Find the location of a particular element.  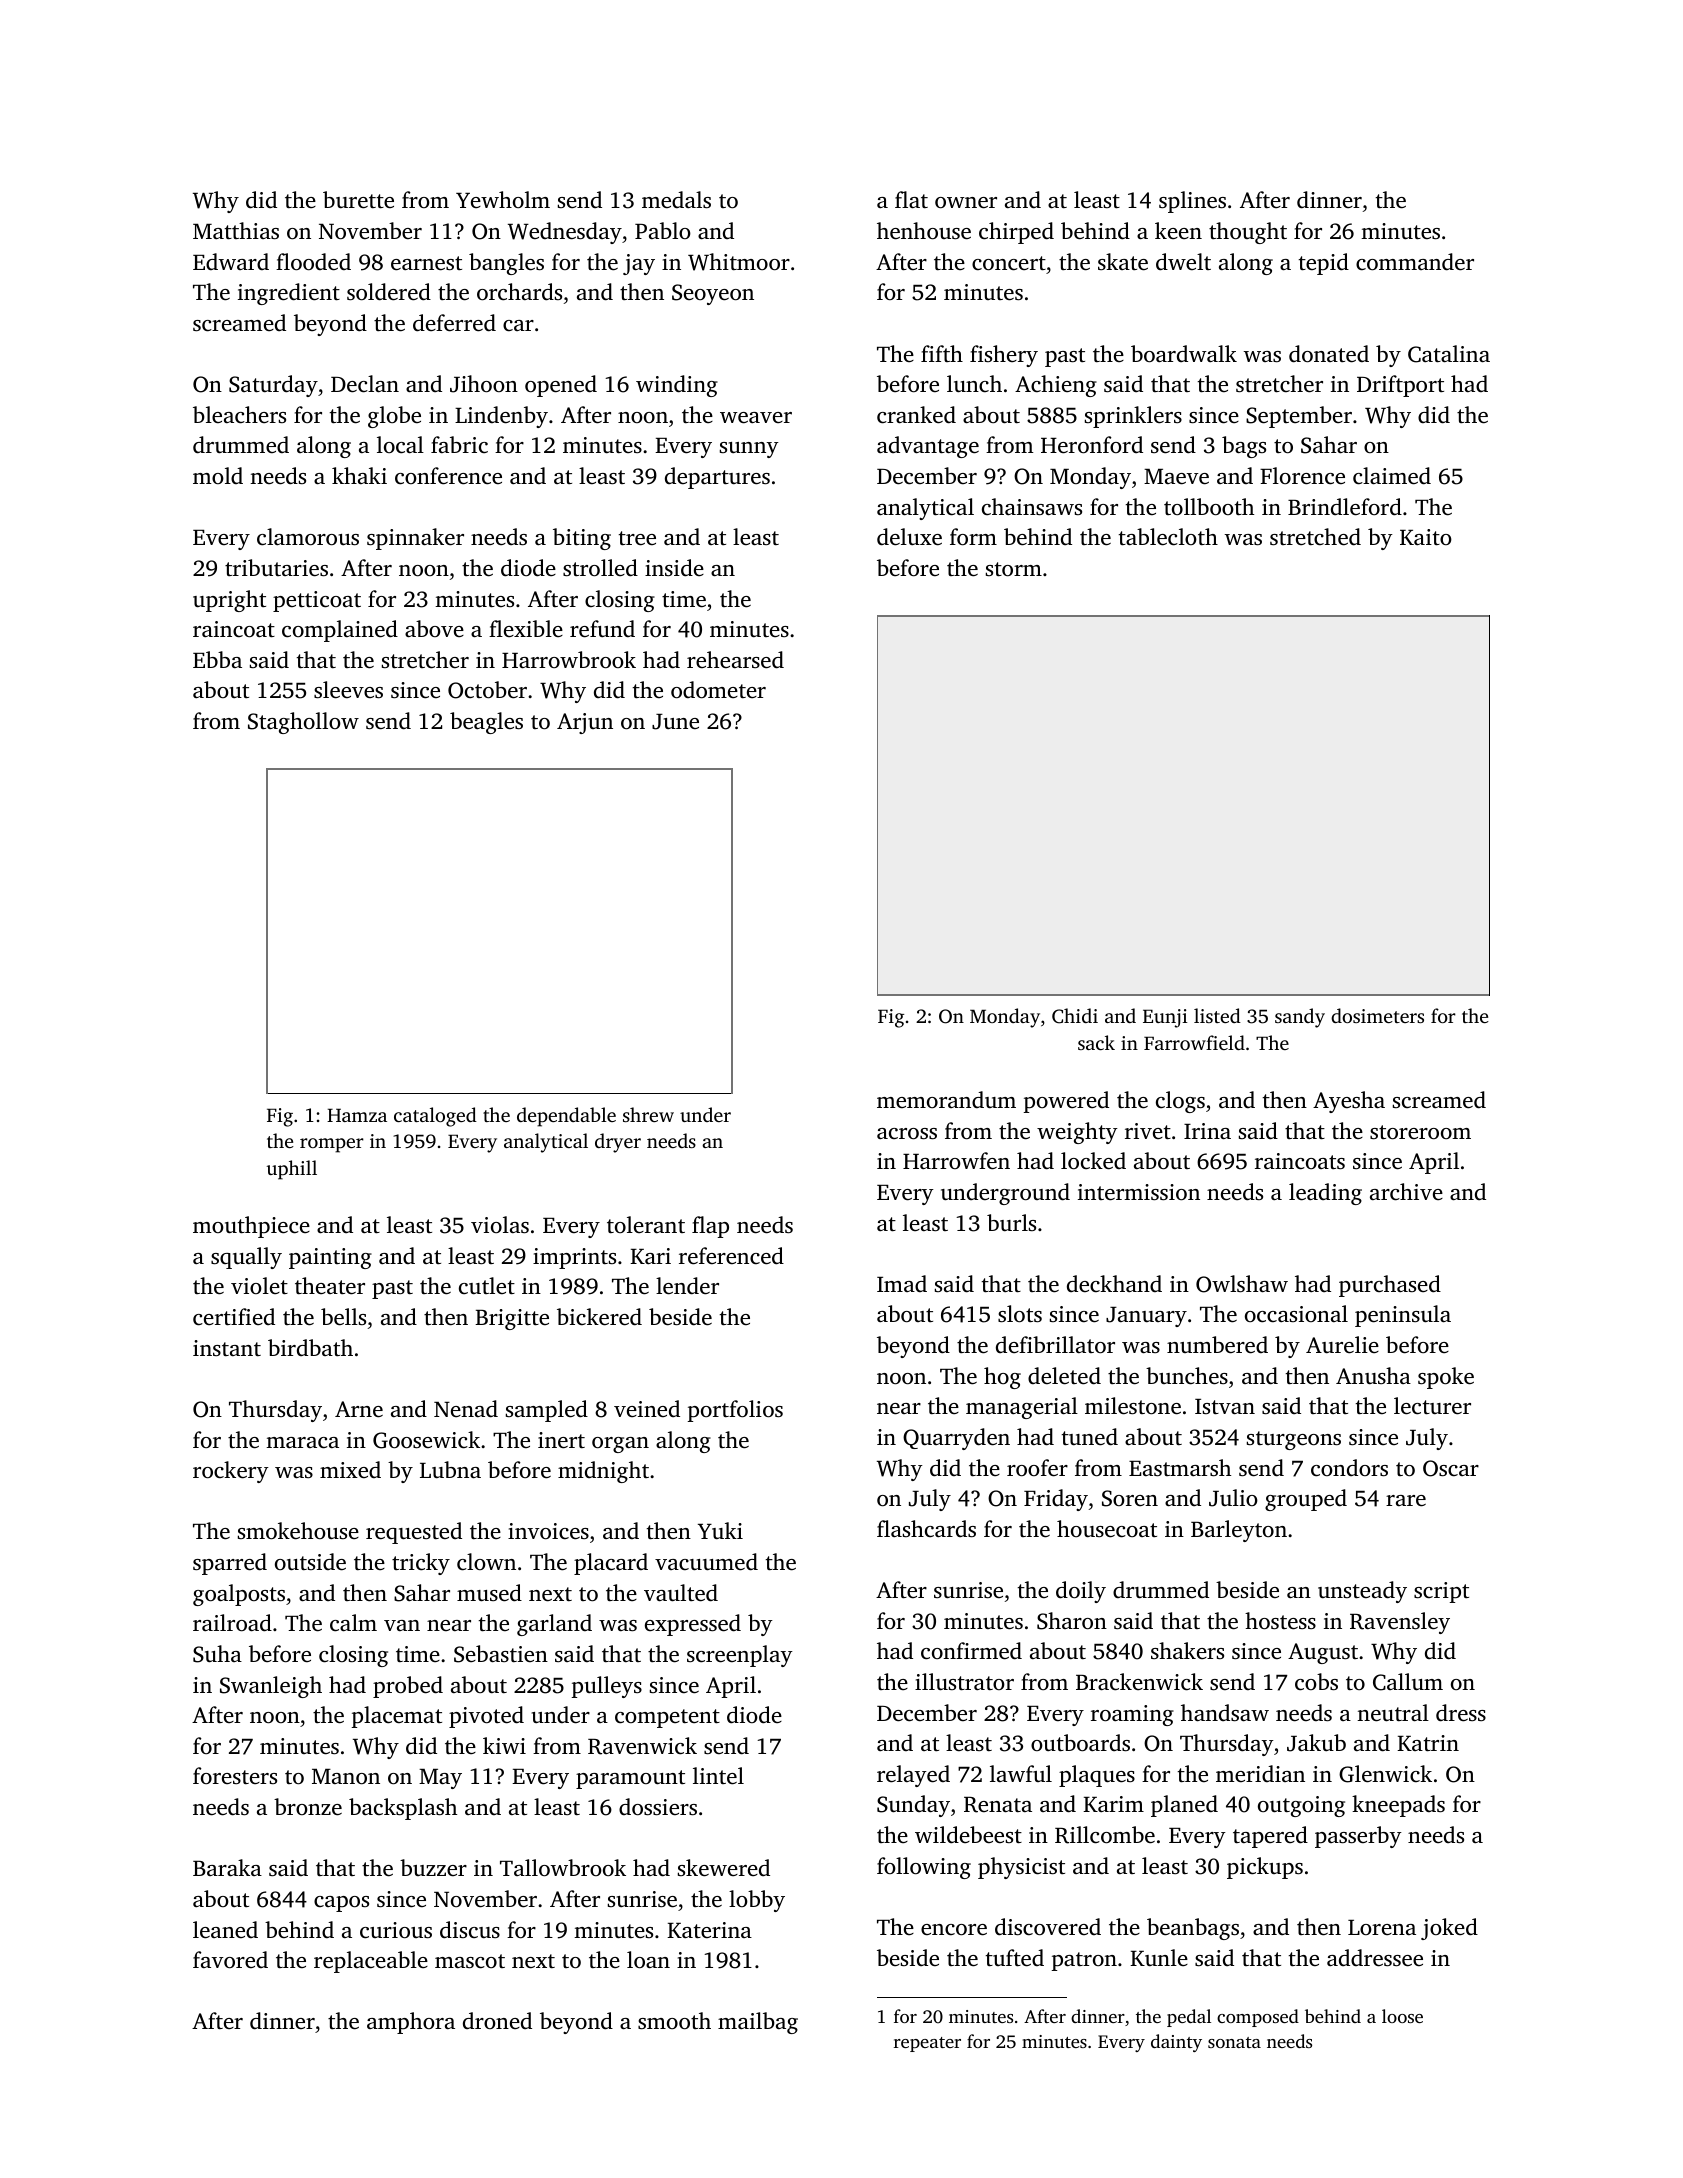

Arjun is located at coordinates (585, 723).
